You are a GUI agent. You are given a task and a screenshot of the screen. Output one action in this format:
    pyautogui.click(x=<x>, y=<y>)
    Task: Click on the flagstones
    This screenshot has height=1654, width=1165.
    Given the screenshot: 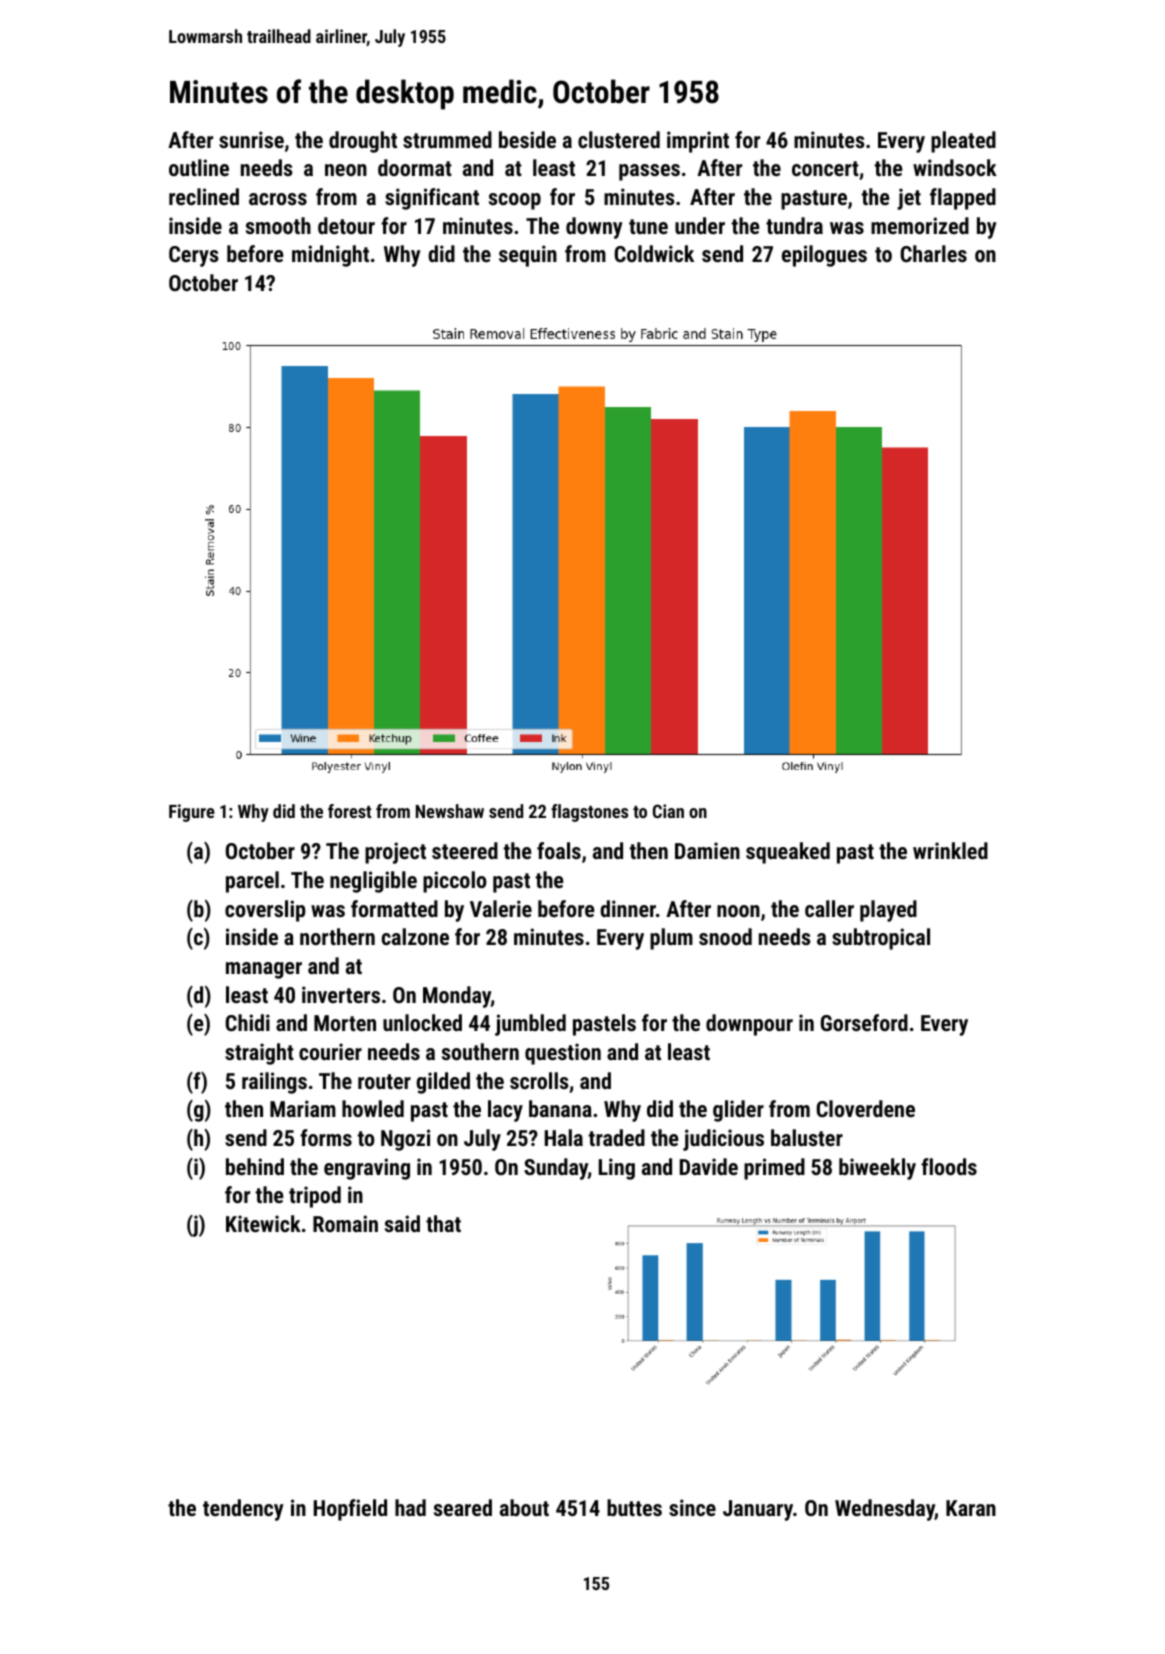 What is the action you would take?
    pyautogui.click(x=589, y=813)
